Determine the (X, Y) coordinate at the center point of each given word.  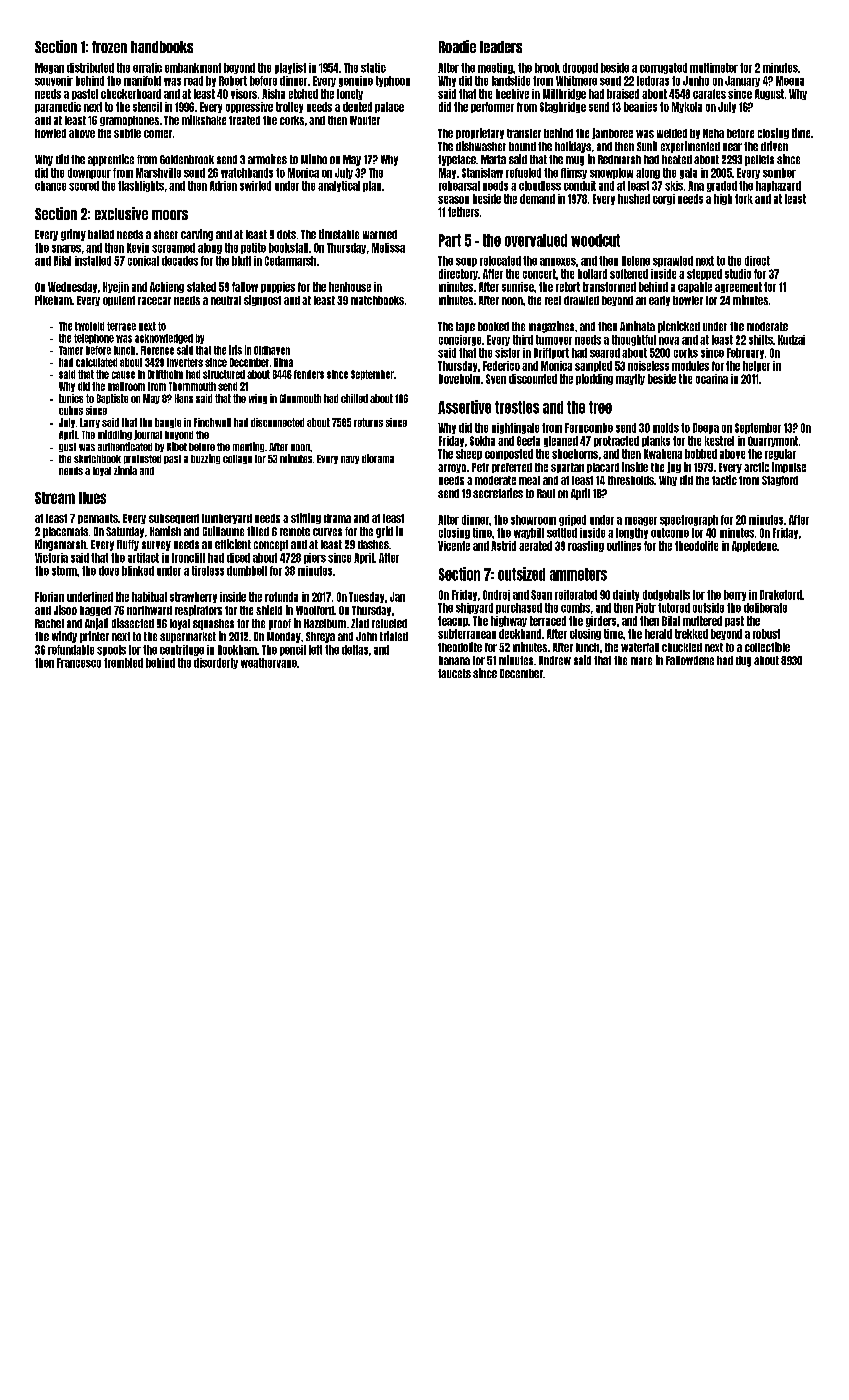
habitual (149, 597)
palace (389, 107)
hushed (634, 199)
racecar (154, 301)
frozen (109, 47)
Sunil (647, 146)
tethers (463, 212)
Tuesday (366, 597)
